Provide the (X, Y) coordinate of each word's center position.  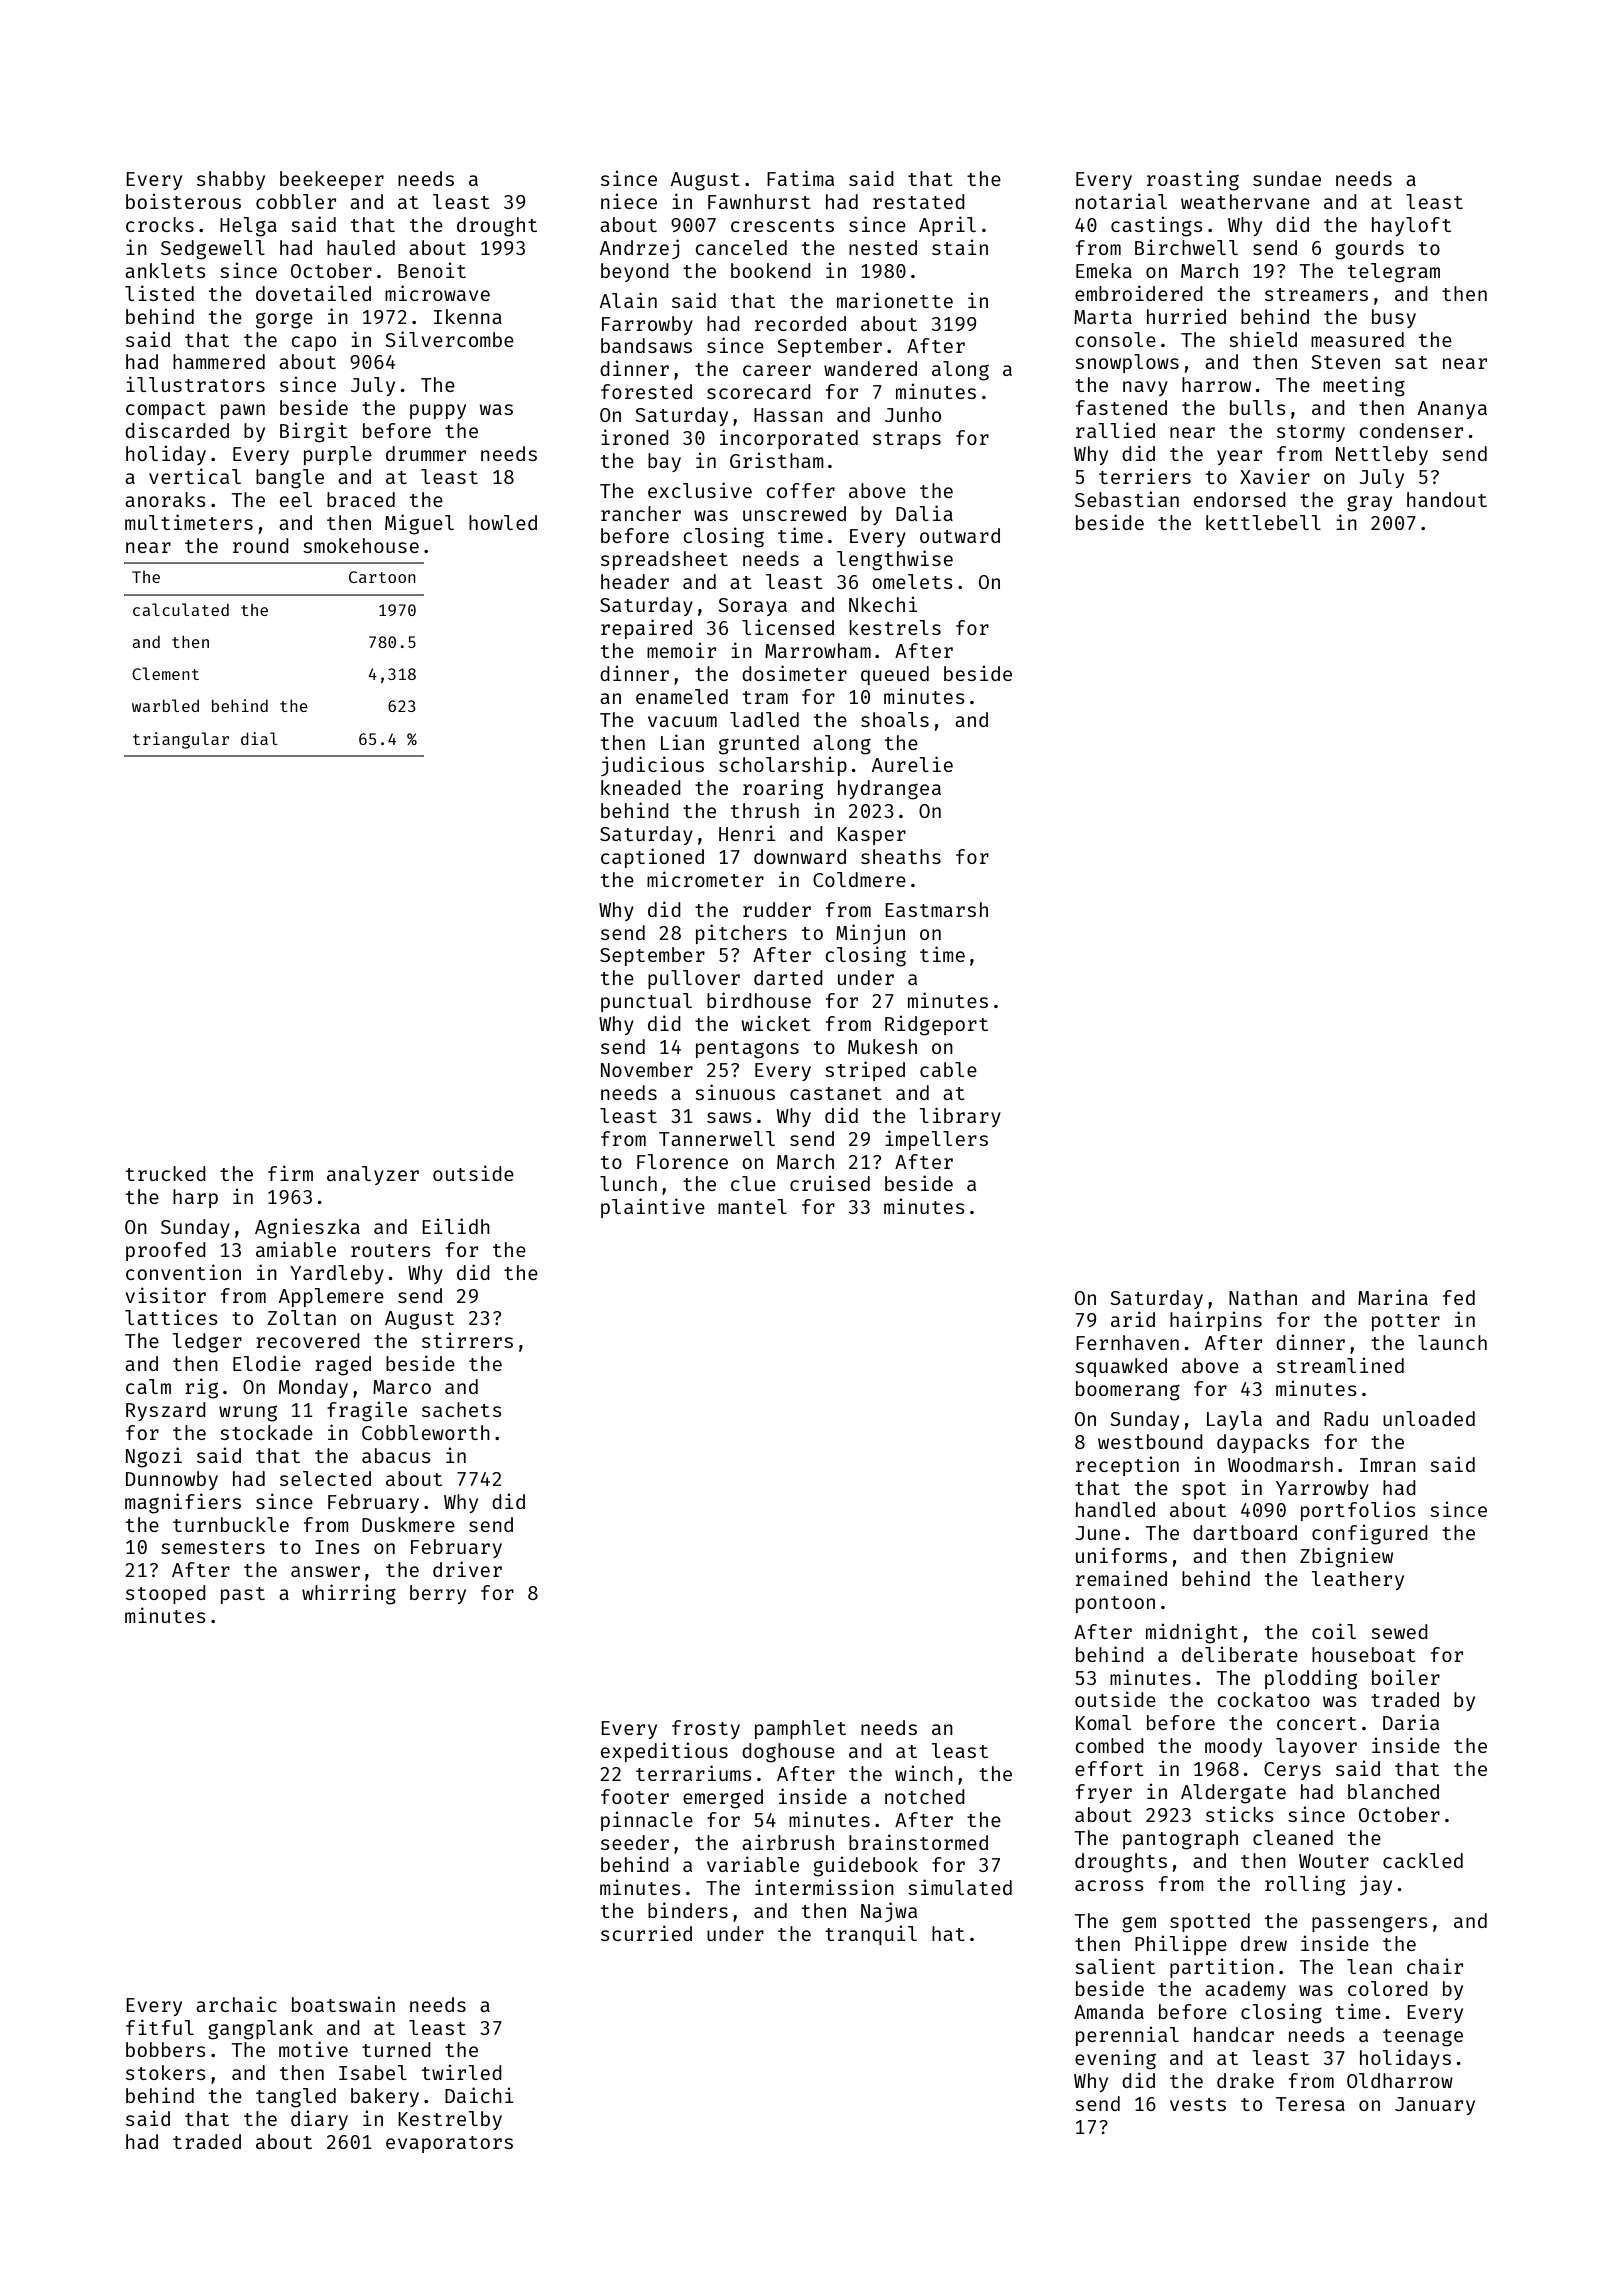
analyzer (373, 1175)
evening (1115, 2059)
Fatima (800, 178)
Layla (1234, 1420)
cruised (830, 1183)
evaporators (449, 2144)
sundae (1287, 178)
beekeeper (332, 180)
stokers (166, 2072)
